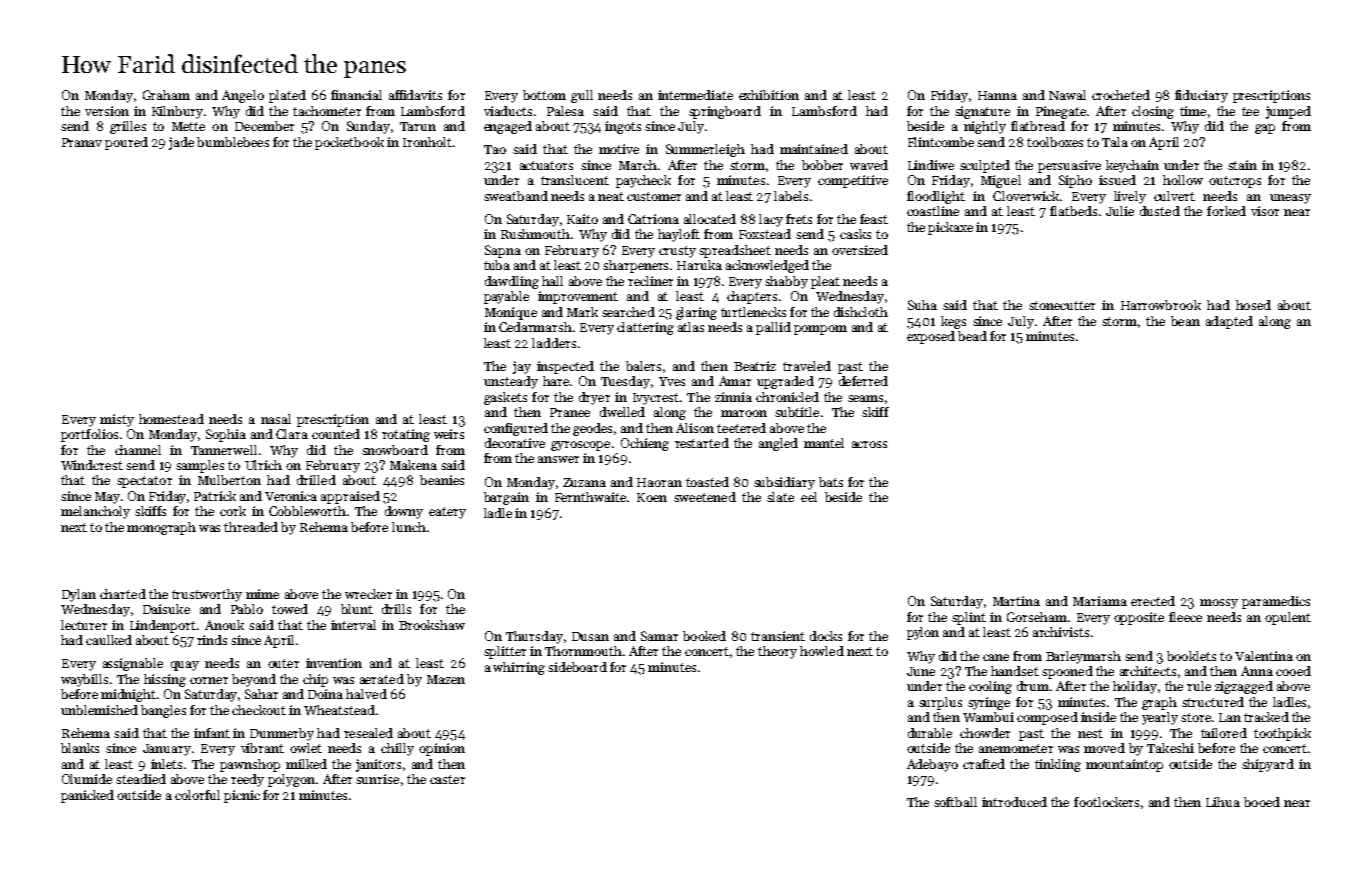 The image size is (1372, 887). Describe the element at coordinates (350, 497) in the screenshot. I see `appraised` at that location.
